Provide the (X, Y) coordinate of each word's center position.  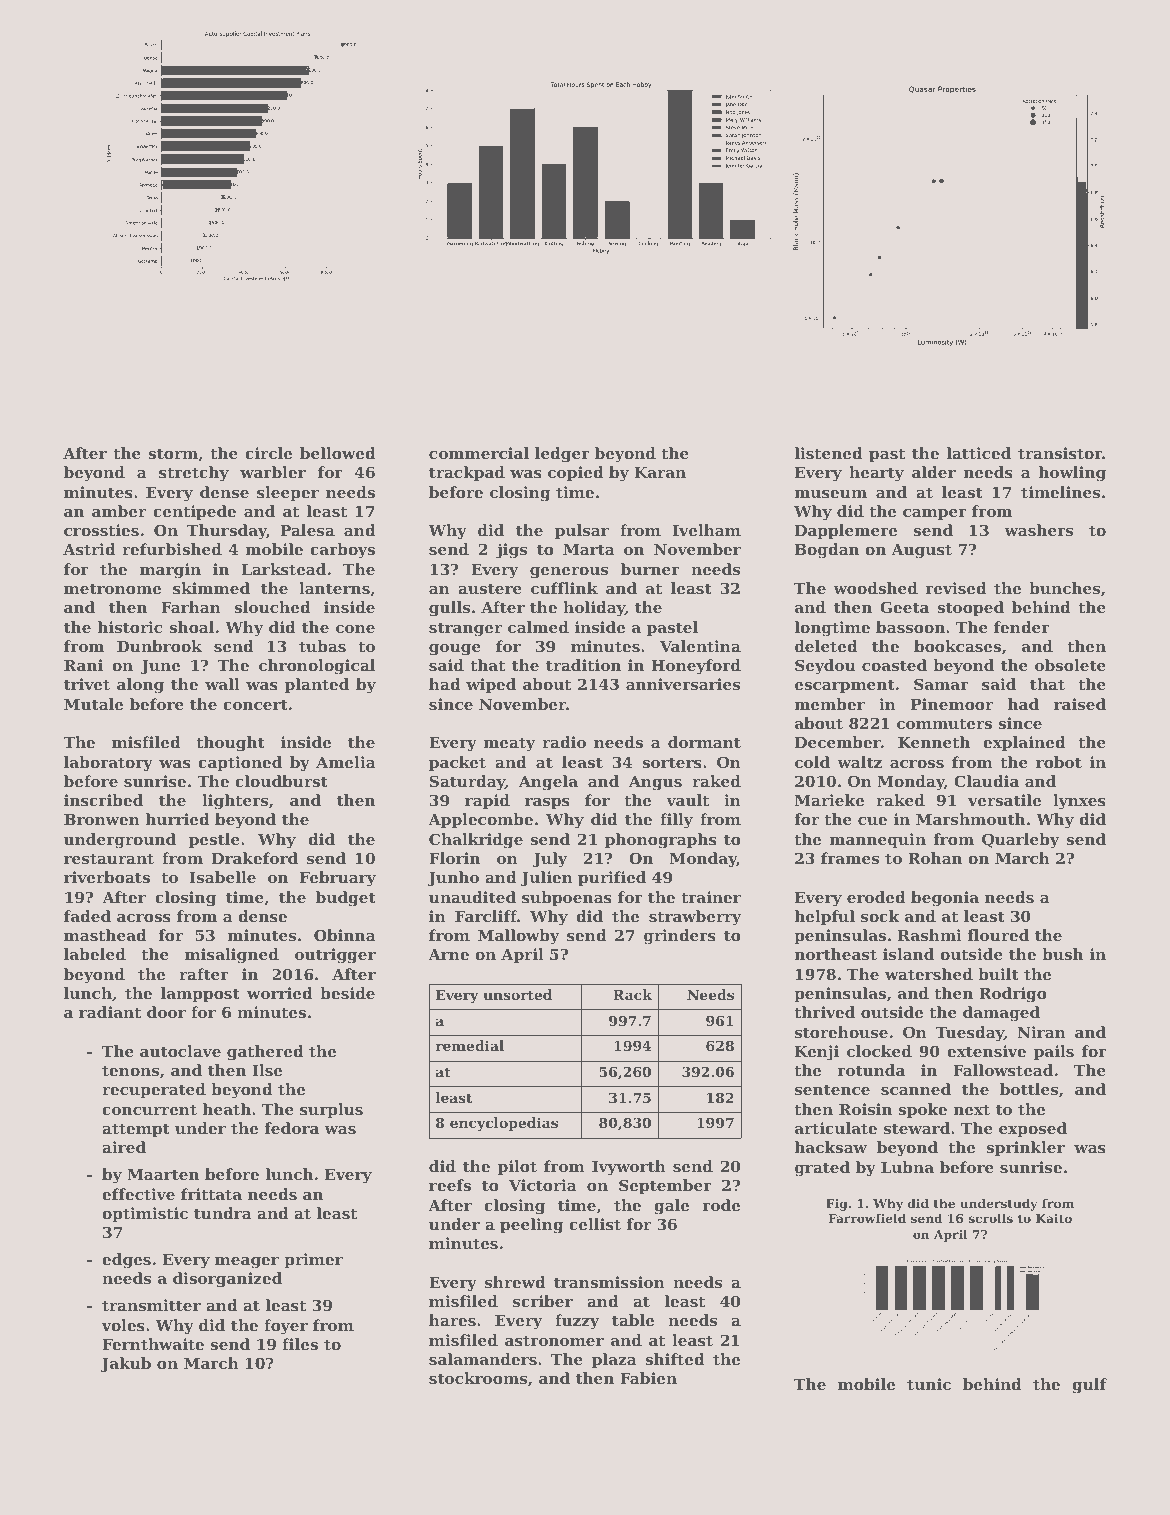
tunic (929, 1384)
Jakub (126, 1364)
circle (268, 453)
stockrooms (478, 1378)
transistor (1060, 453)
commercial (479, 453)
